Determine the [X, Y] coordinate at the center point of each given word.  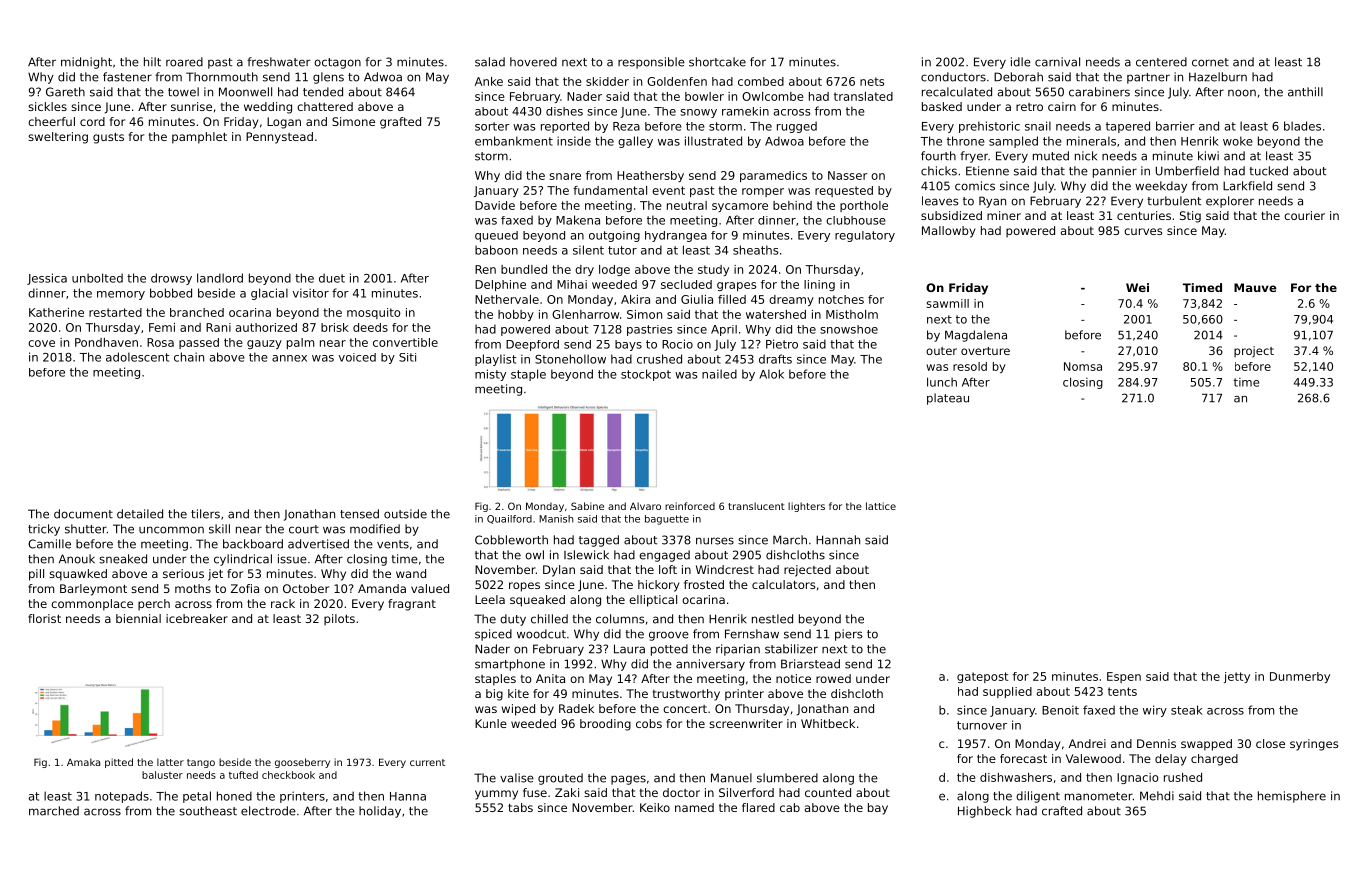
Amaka [83, 762]
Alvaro [645, 506]
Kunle [491, 723]
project [1254, 352]
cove [41, 343]
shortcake [717, 62]
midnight [86, 63]
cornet [1210, 62]
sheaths [756, 250]
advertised [318, 544]
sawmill [948, 303]
